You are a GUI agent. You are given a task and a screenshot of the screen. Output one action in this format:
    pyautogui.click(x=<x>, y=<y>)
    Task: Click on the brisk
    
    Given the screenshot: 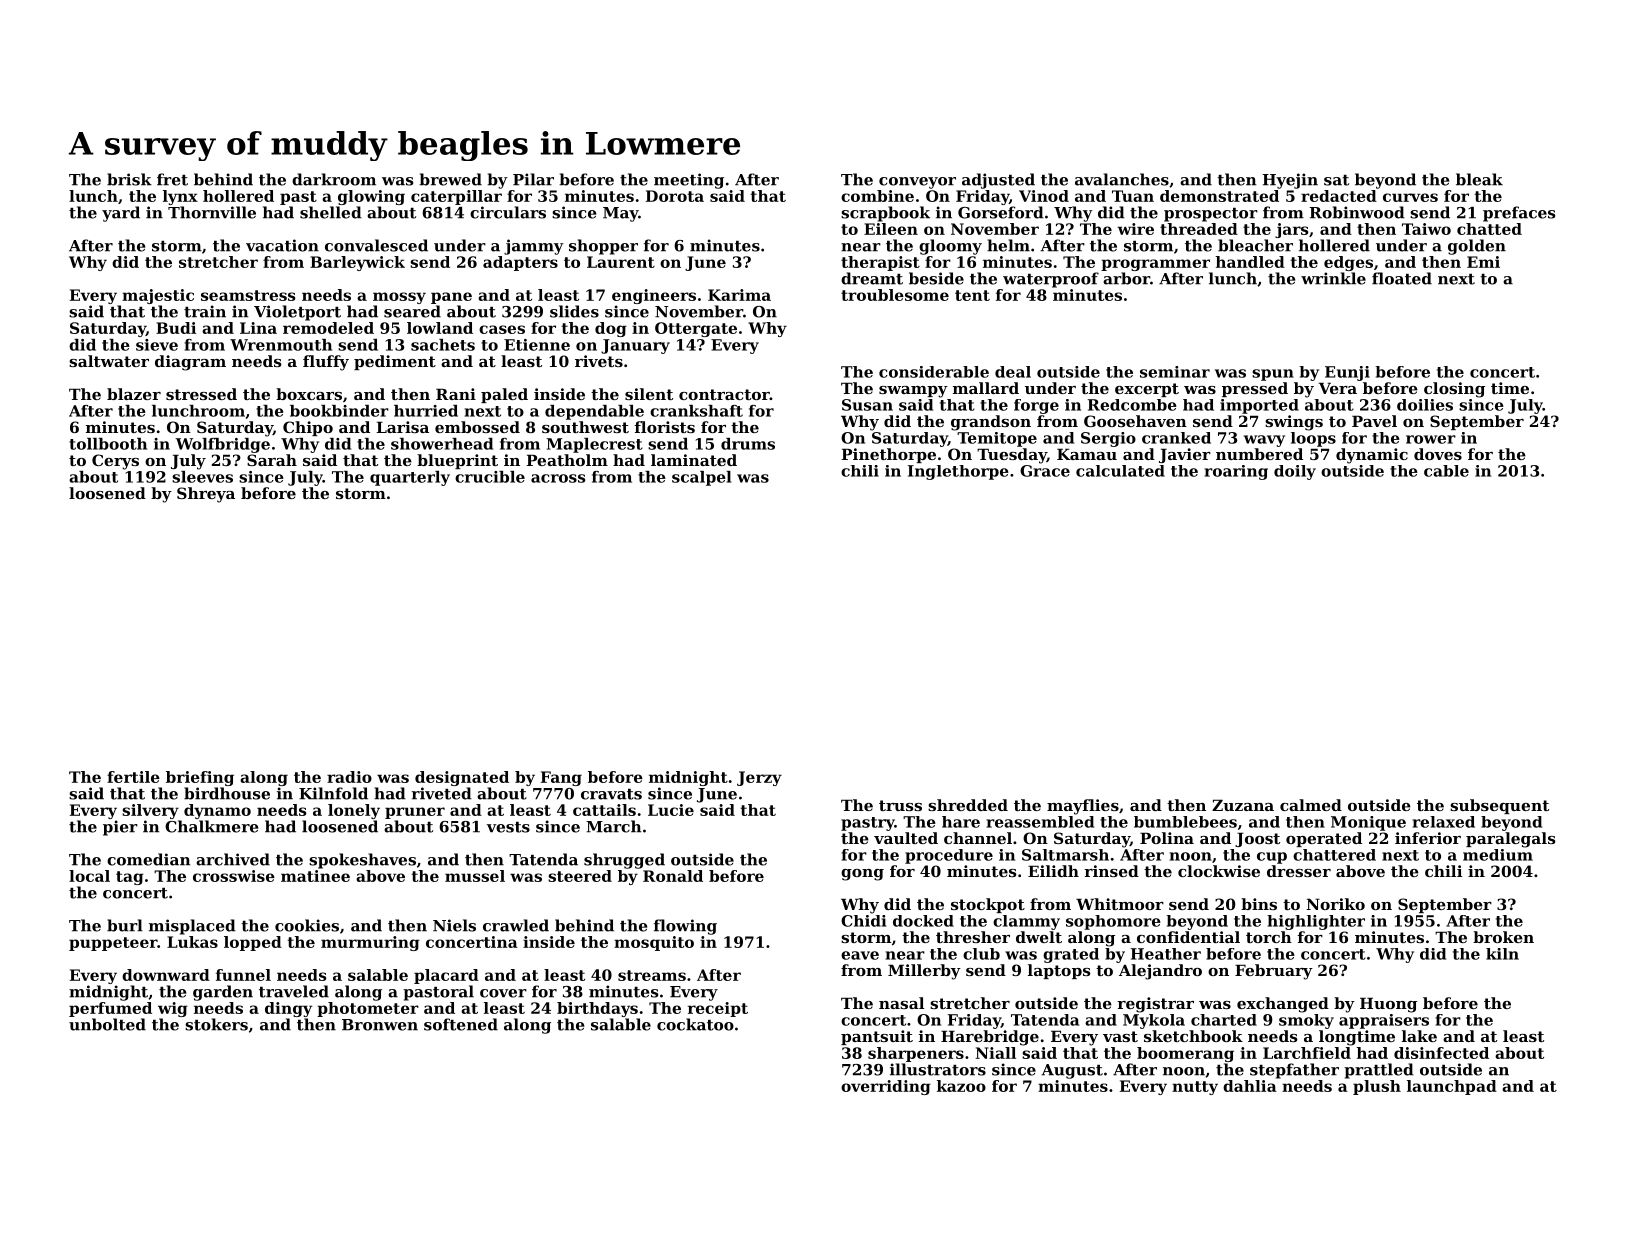 What is the action you would take?
    pyautogui.click(x=129, y=179)
